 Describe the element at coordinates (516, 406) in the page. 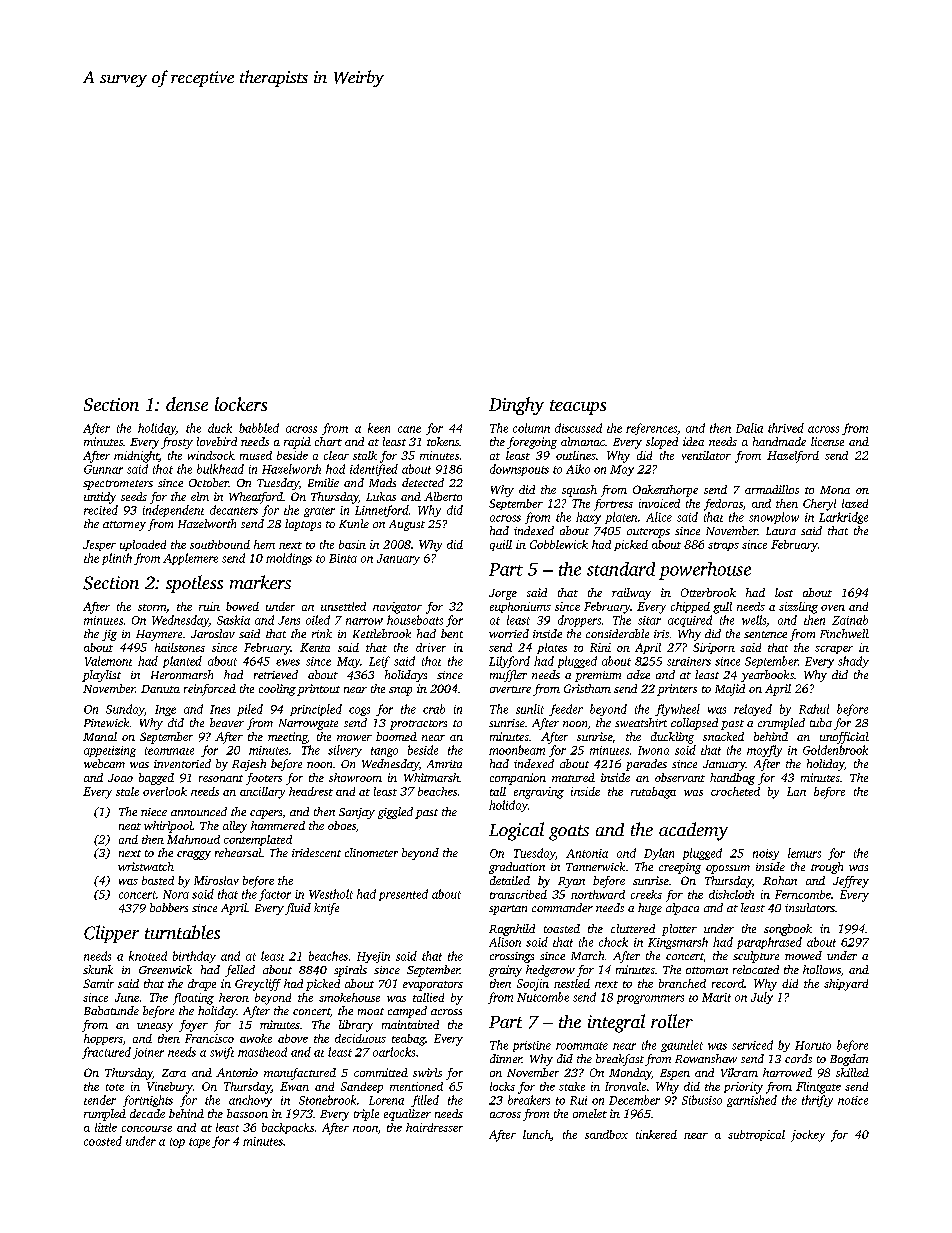

I see `Dinghy` at that location.
